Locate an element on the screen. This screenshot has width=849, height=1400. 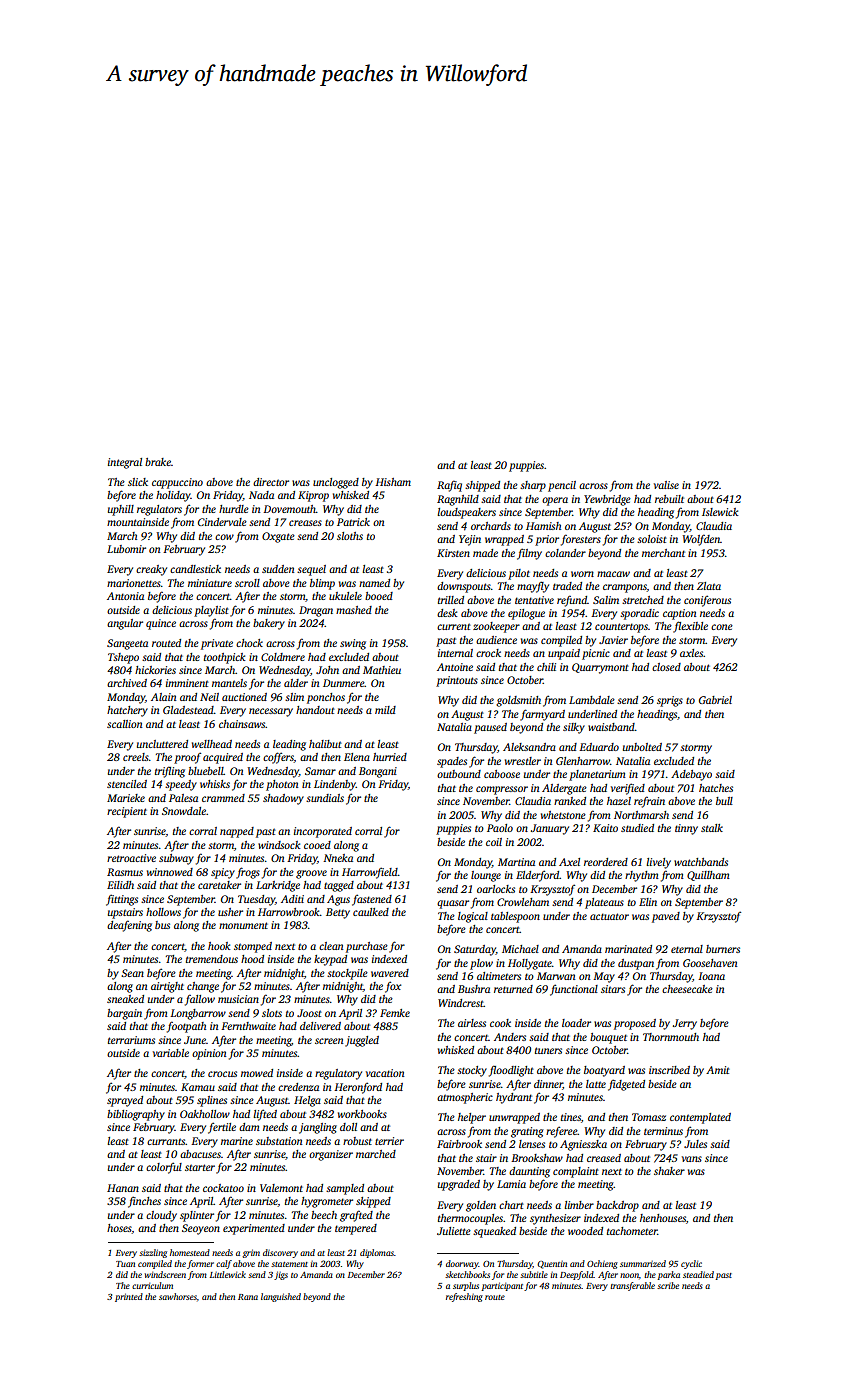
shipped is located at coordinates (482, 486).
